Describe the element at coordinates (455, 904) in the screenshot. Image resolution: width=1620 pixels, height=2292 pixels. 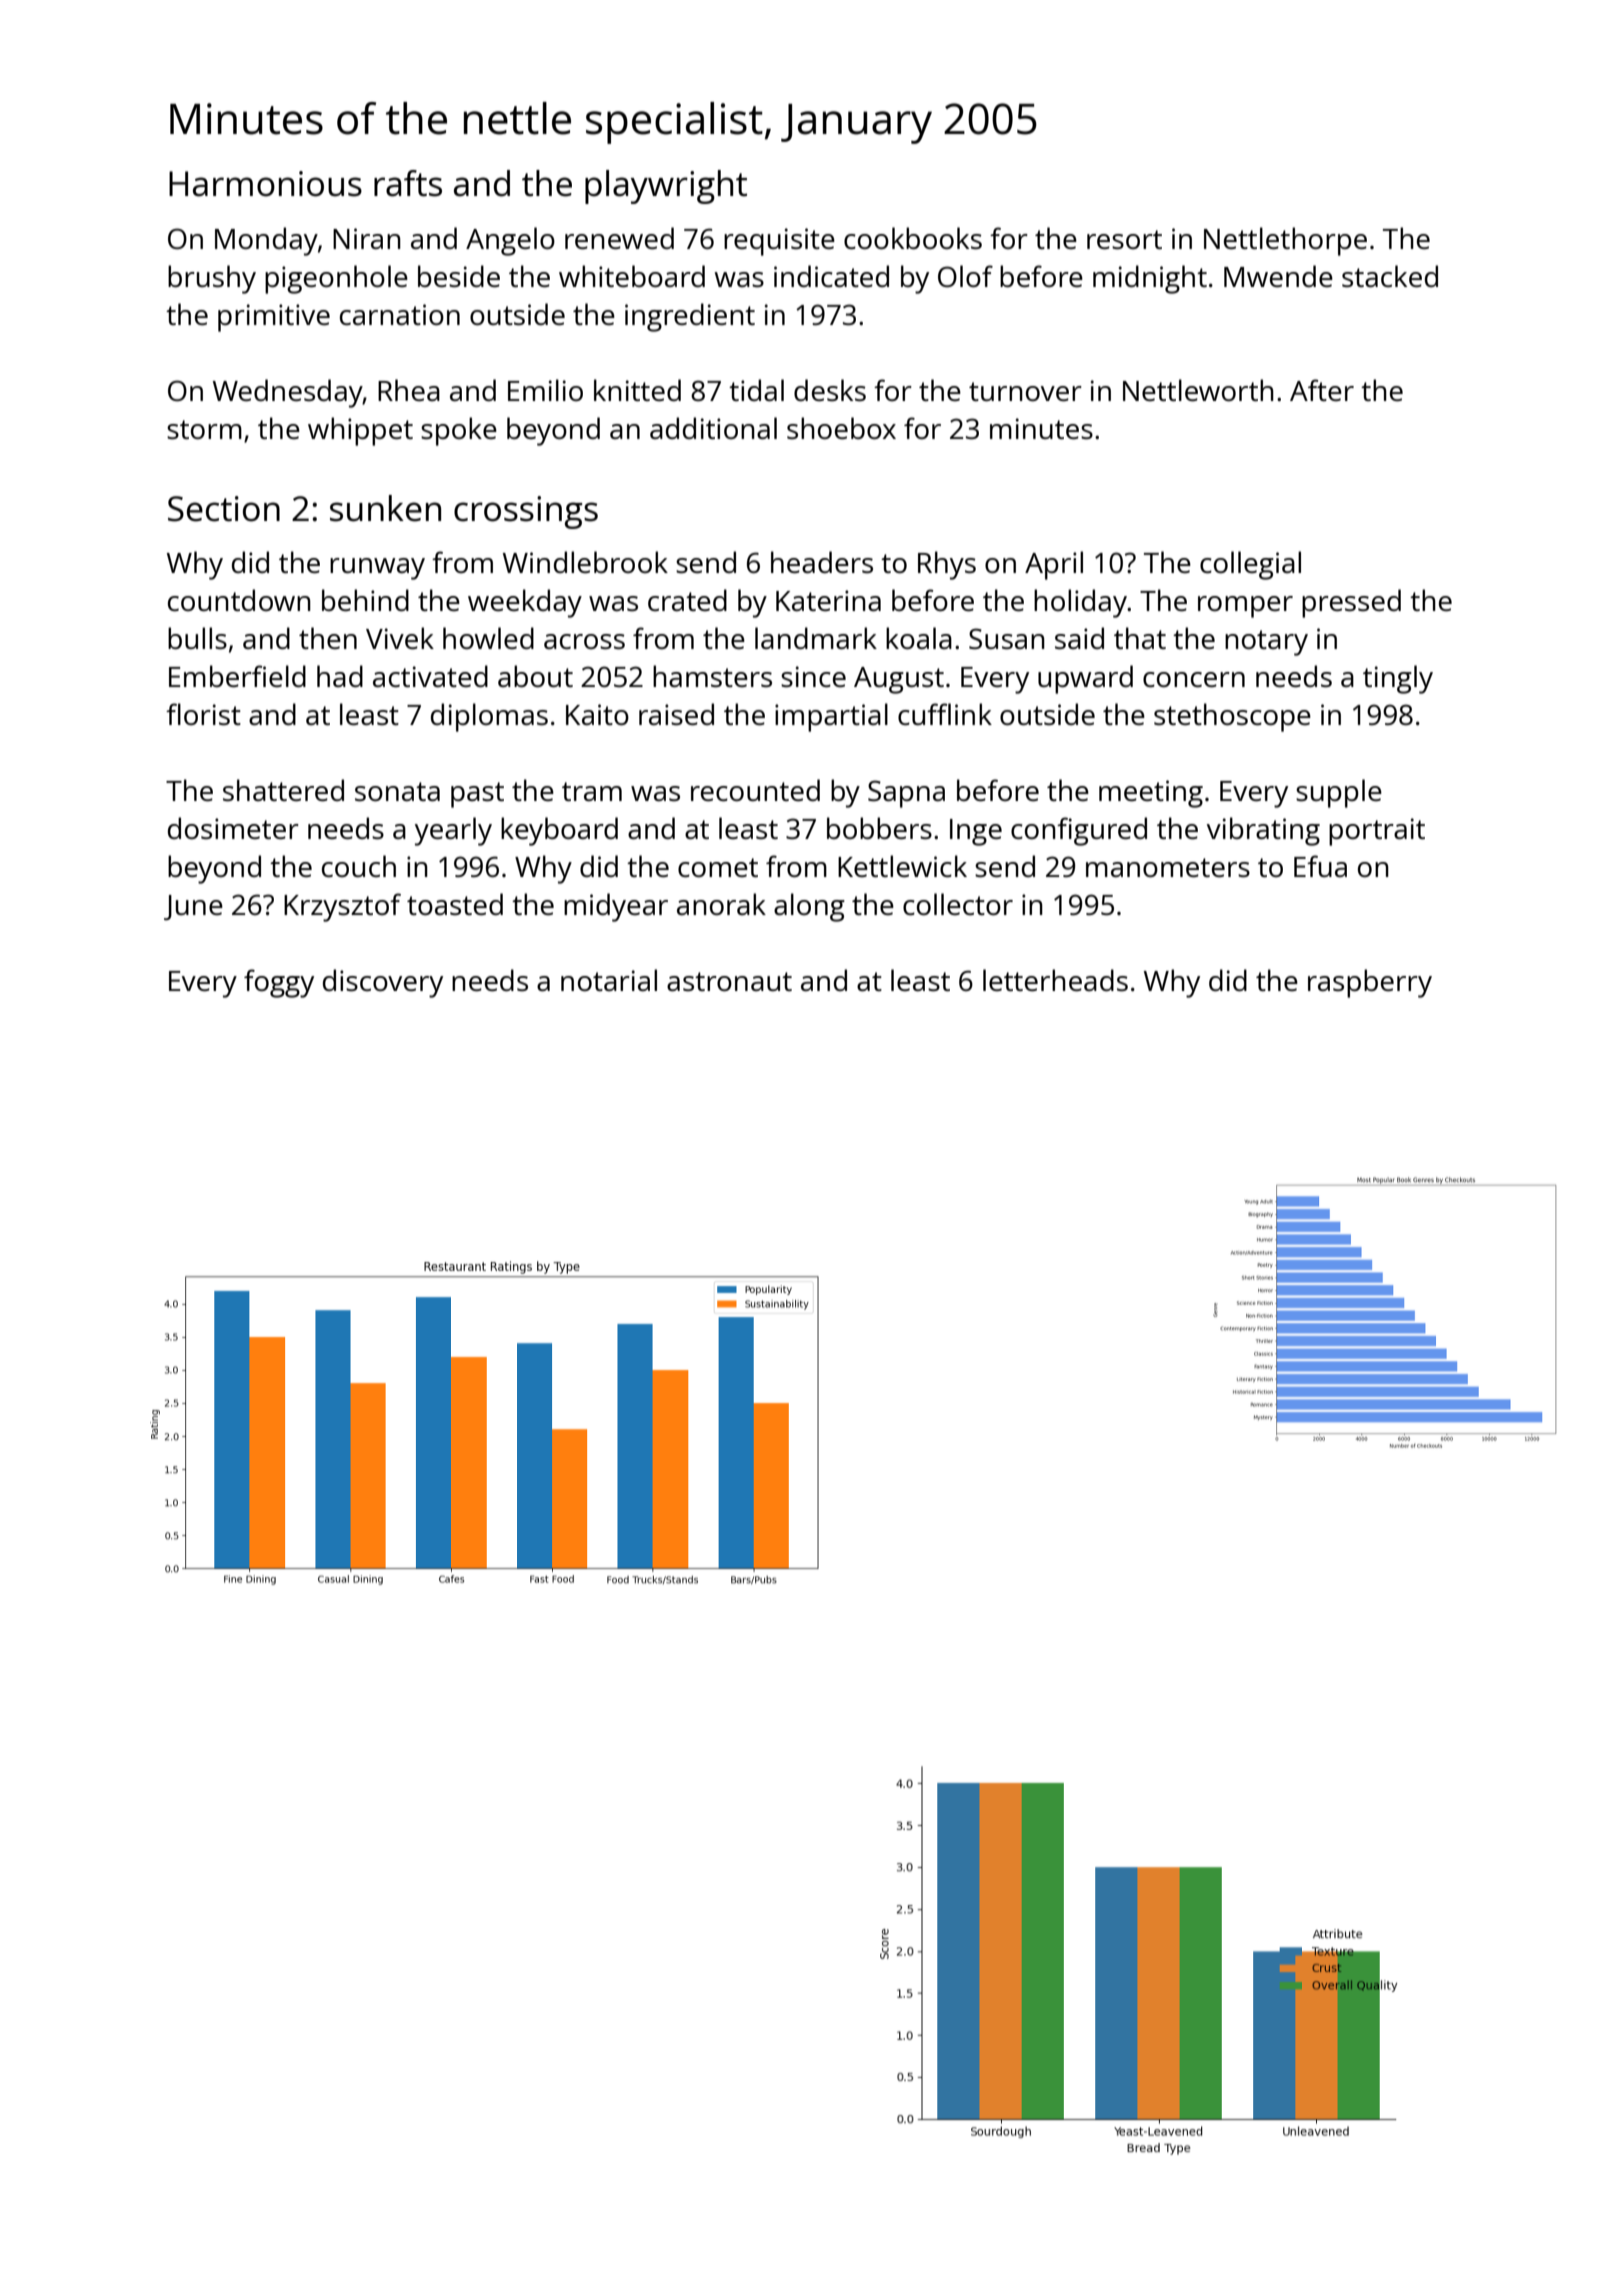
I see `toasted` at that location.
